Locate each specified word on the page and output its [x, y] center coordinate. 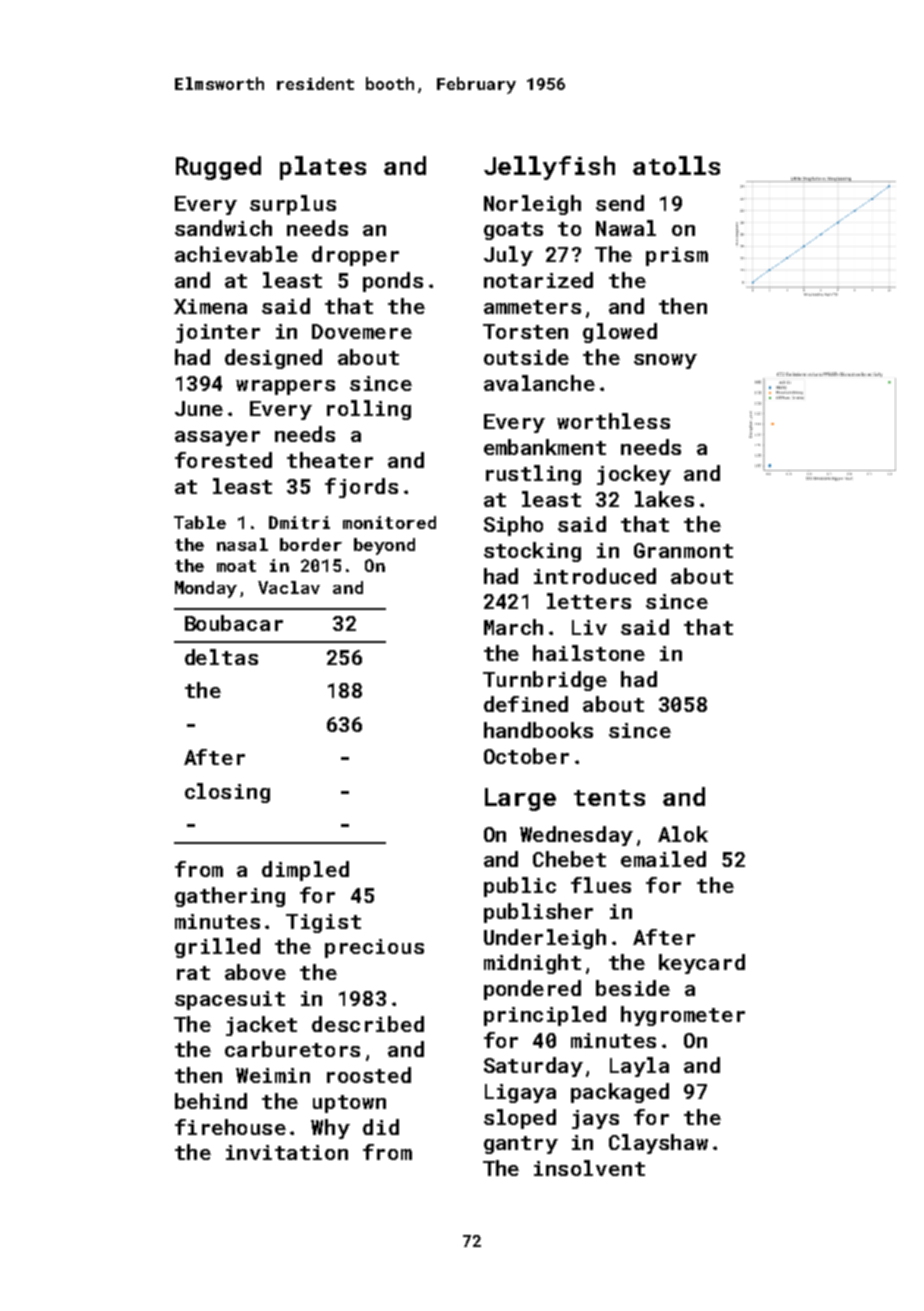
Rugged [218, 168]
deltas [221, 657]
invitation [287, 1152]
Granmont [683, 550]
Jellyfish [549, 168]
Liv [589, 627]
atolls [676, 165]
